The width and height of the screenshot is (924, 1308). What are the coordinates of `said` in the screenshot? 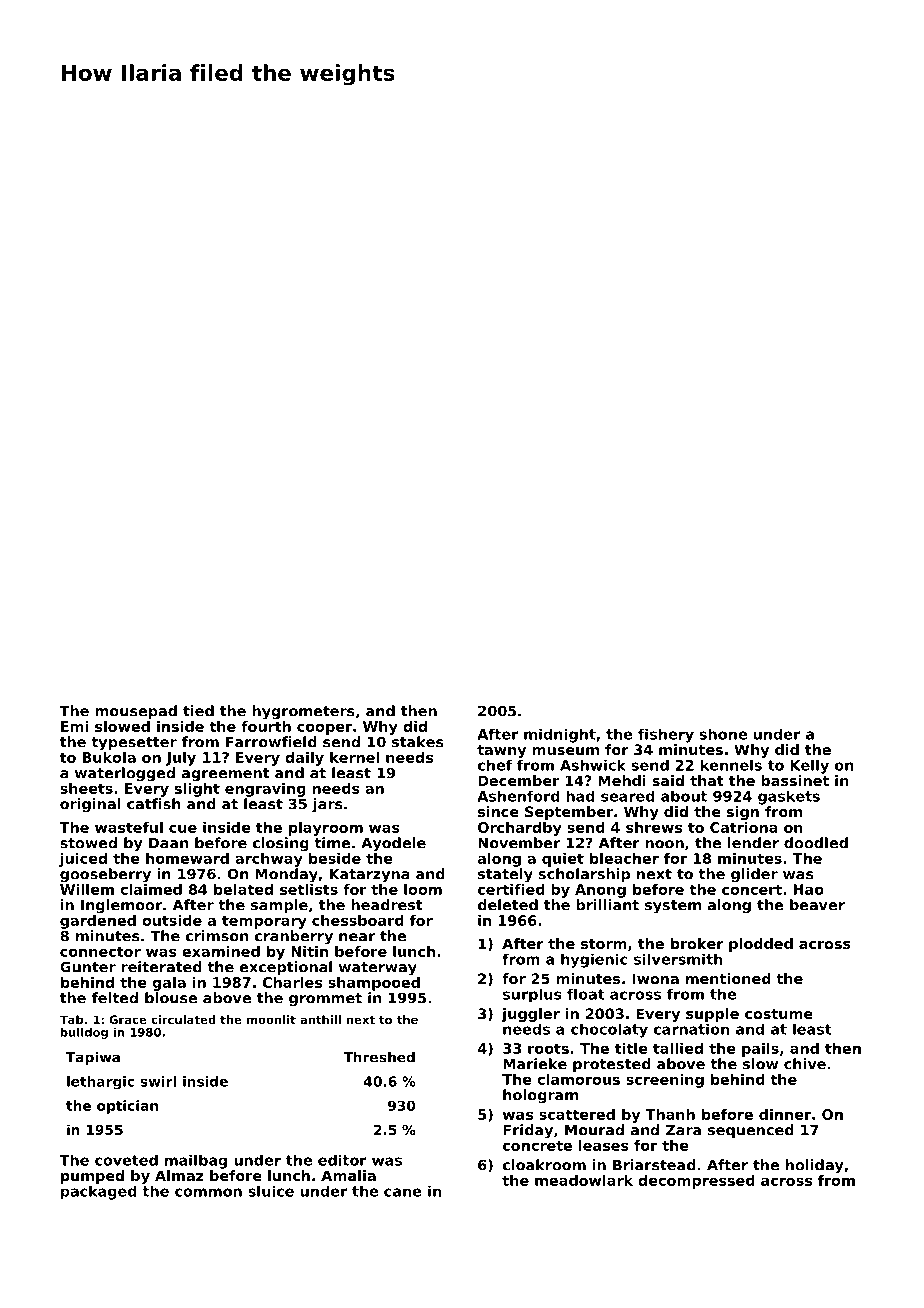 It's located at (668, 780).
